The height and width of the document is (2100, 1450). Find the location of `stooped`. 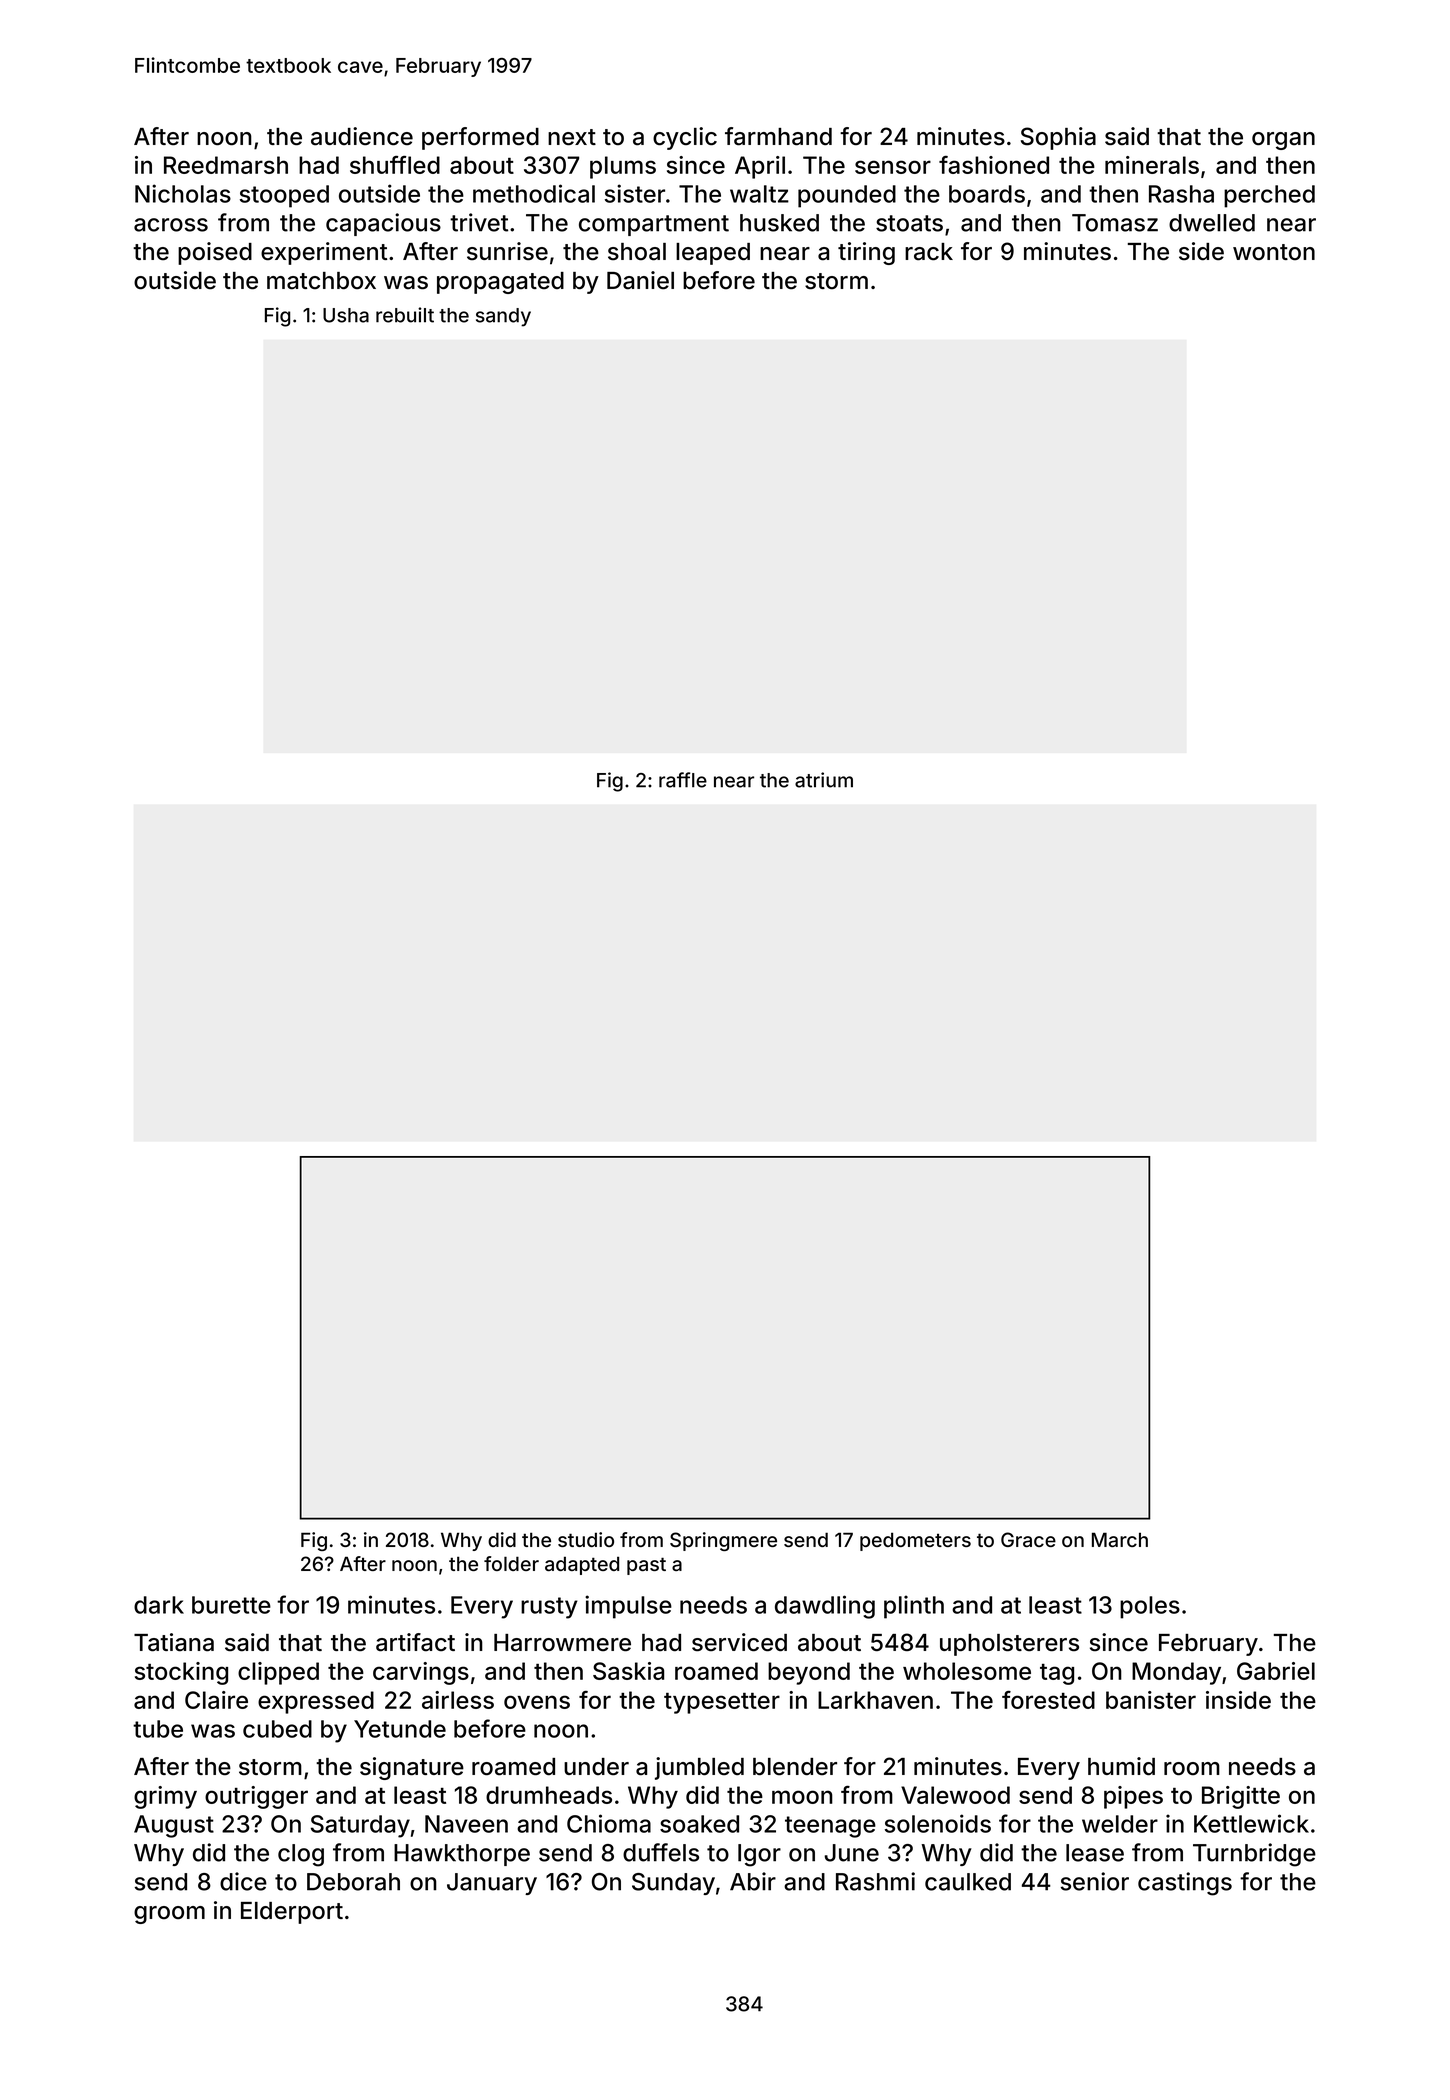

stooped is located at coordinates (284, 196).
